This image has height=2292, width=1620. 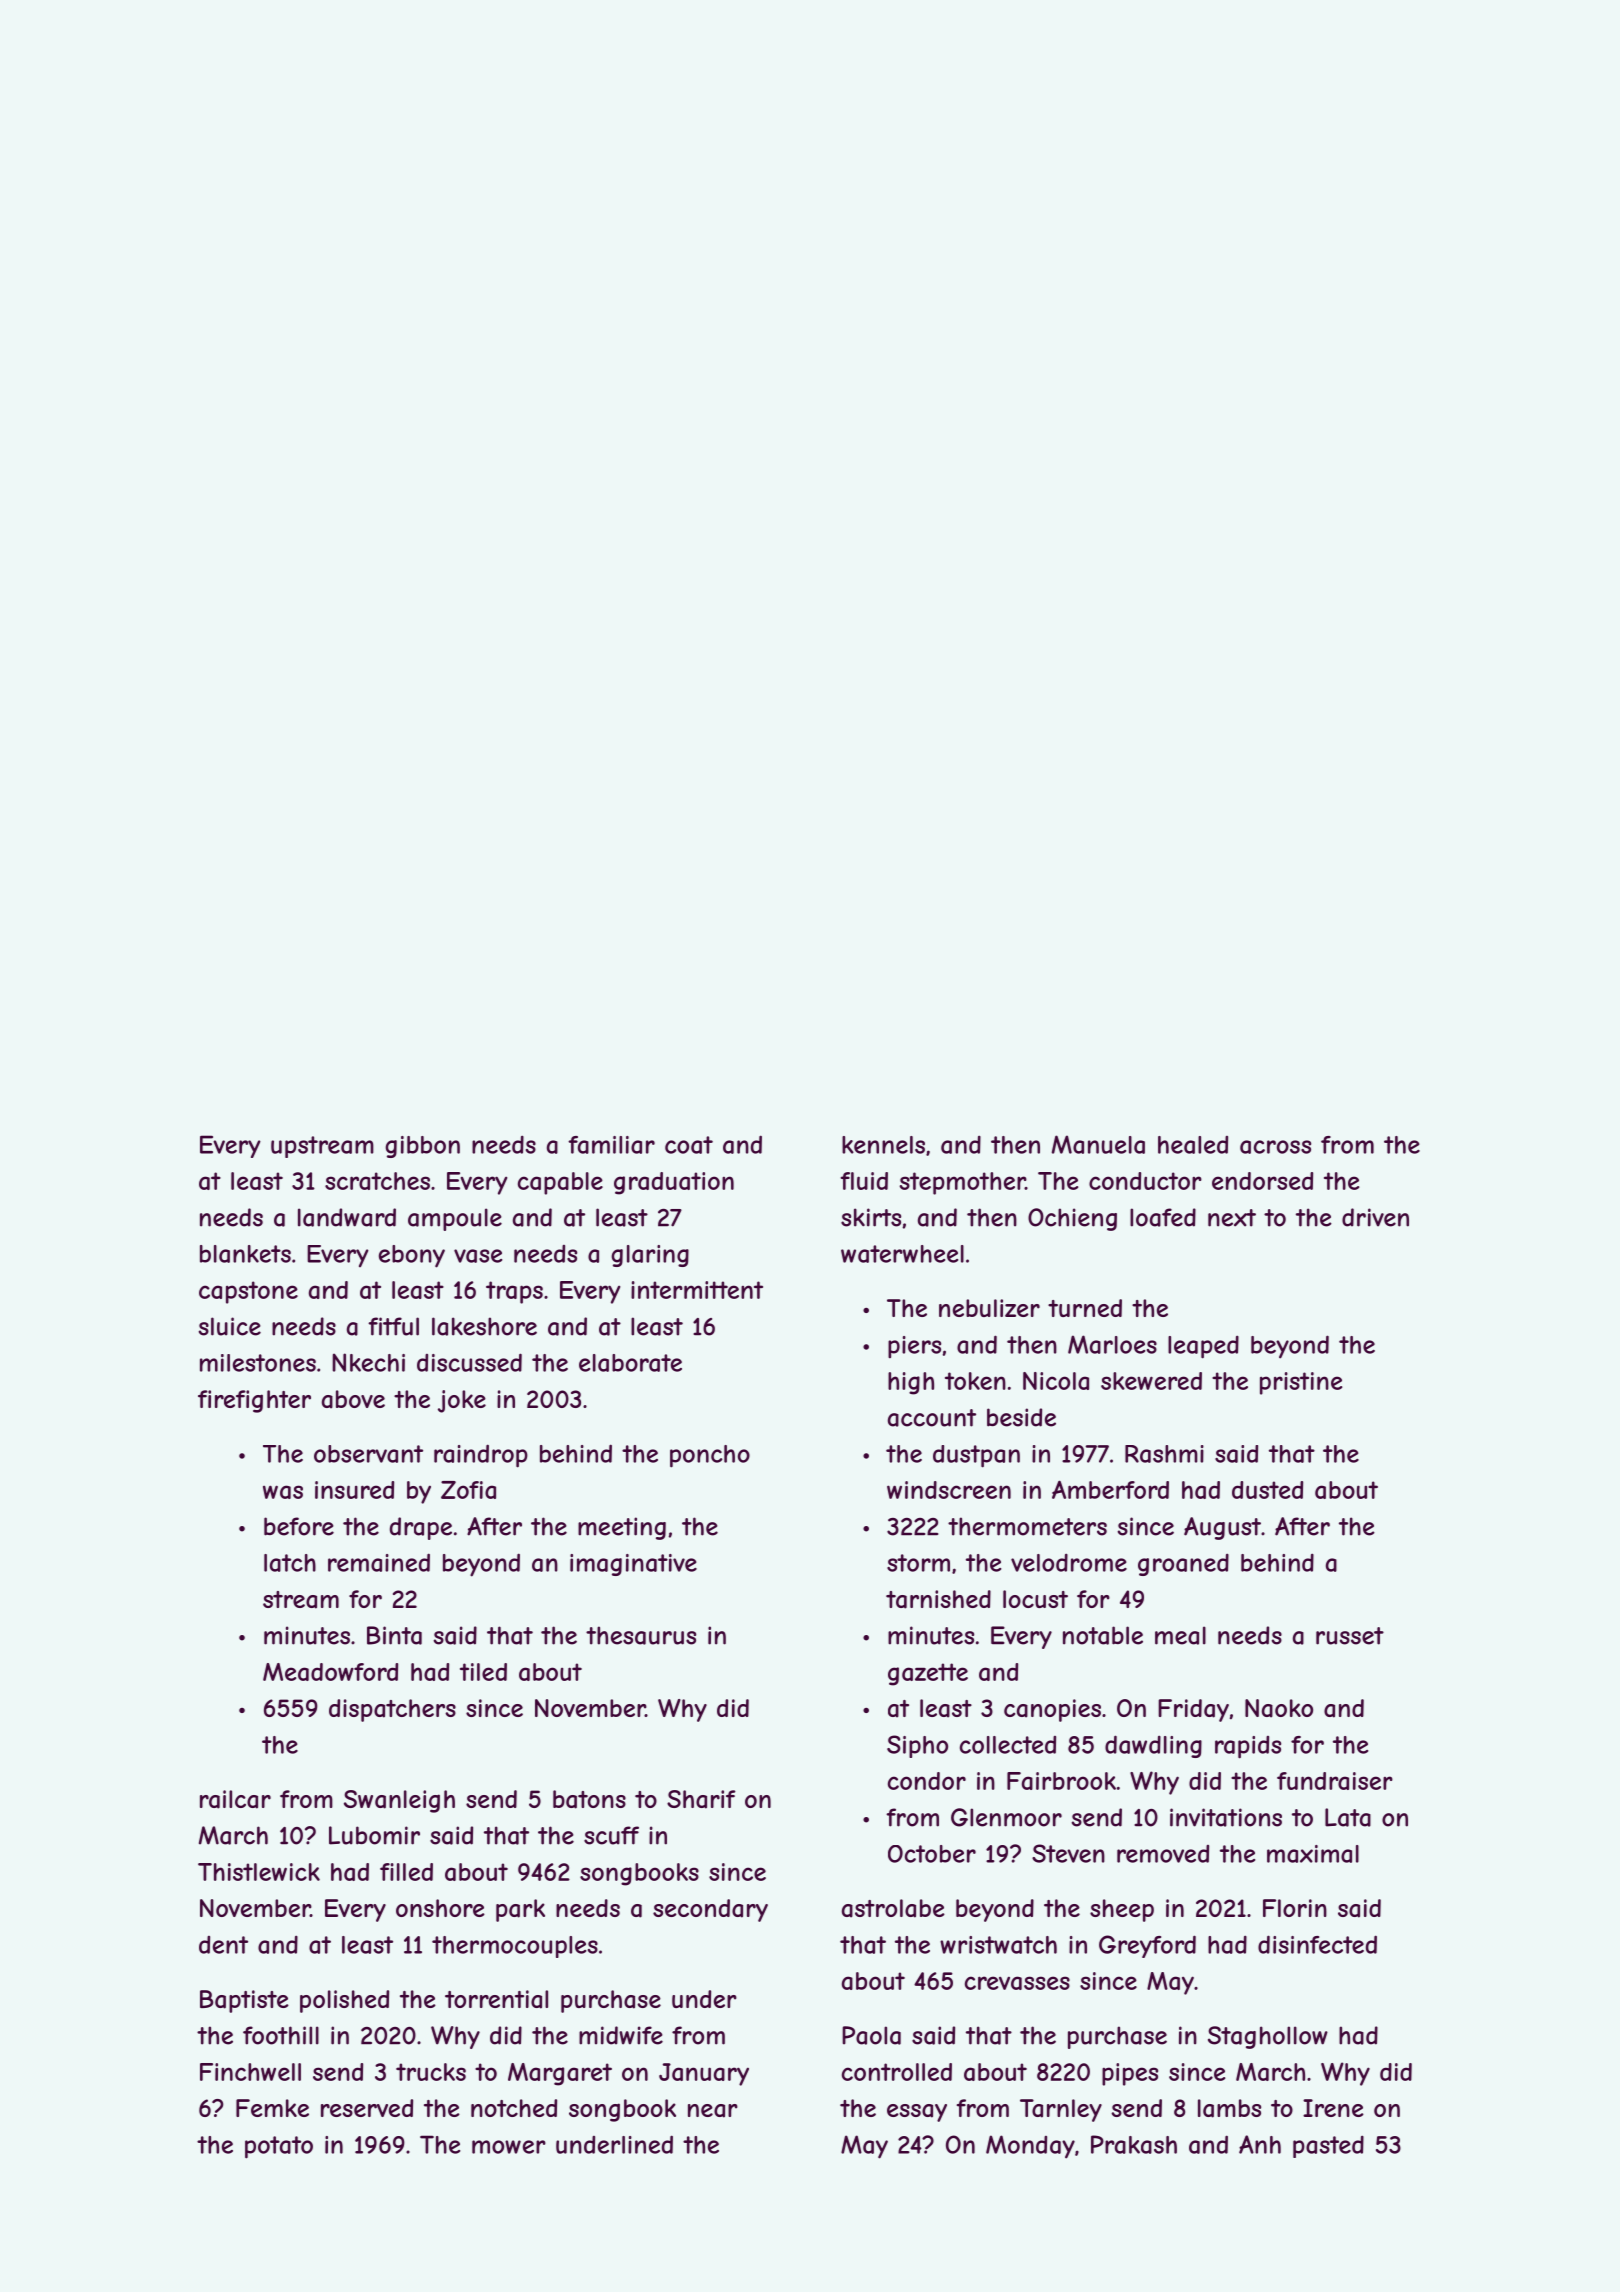 What do you see at coordinates (1260, 2144) in the image?
I see `Anh` at bounding box center [1260, 2144].
